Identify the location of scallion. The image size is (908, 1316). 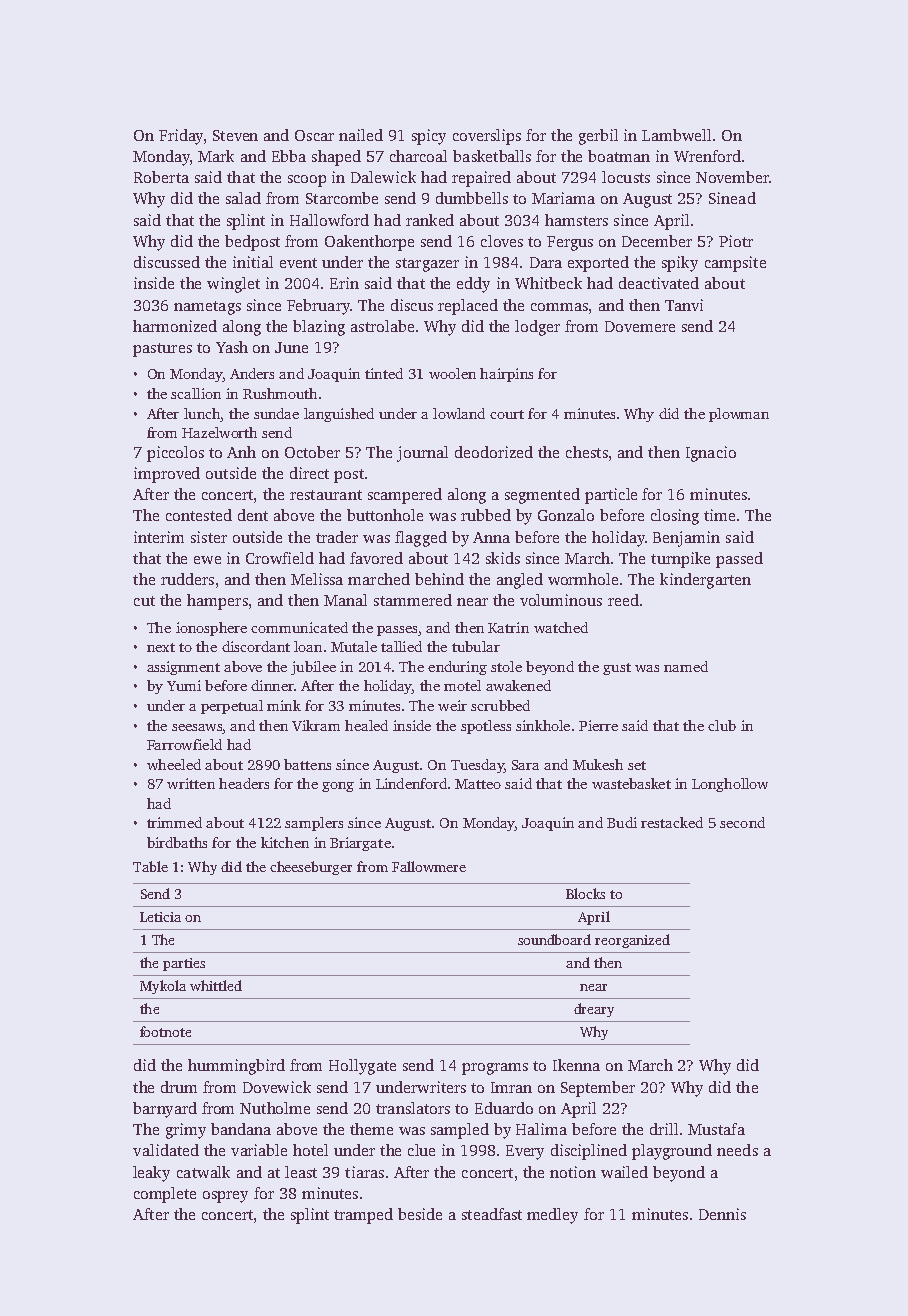
(196, 393).
